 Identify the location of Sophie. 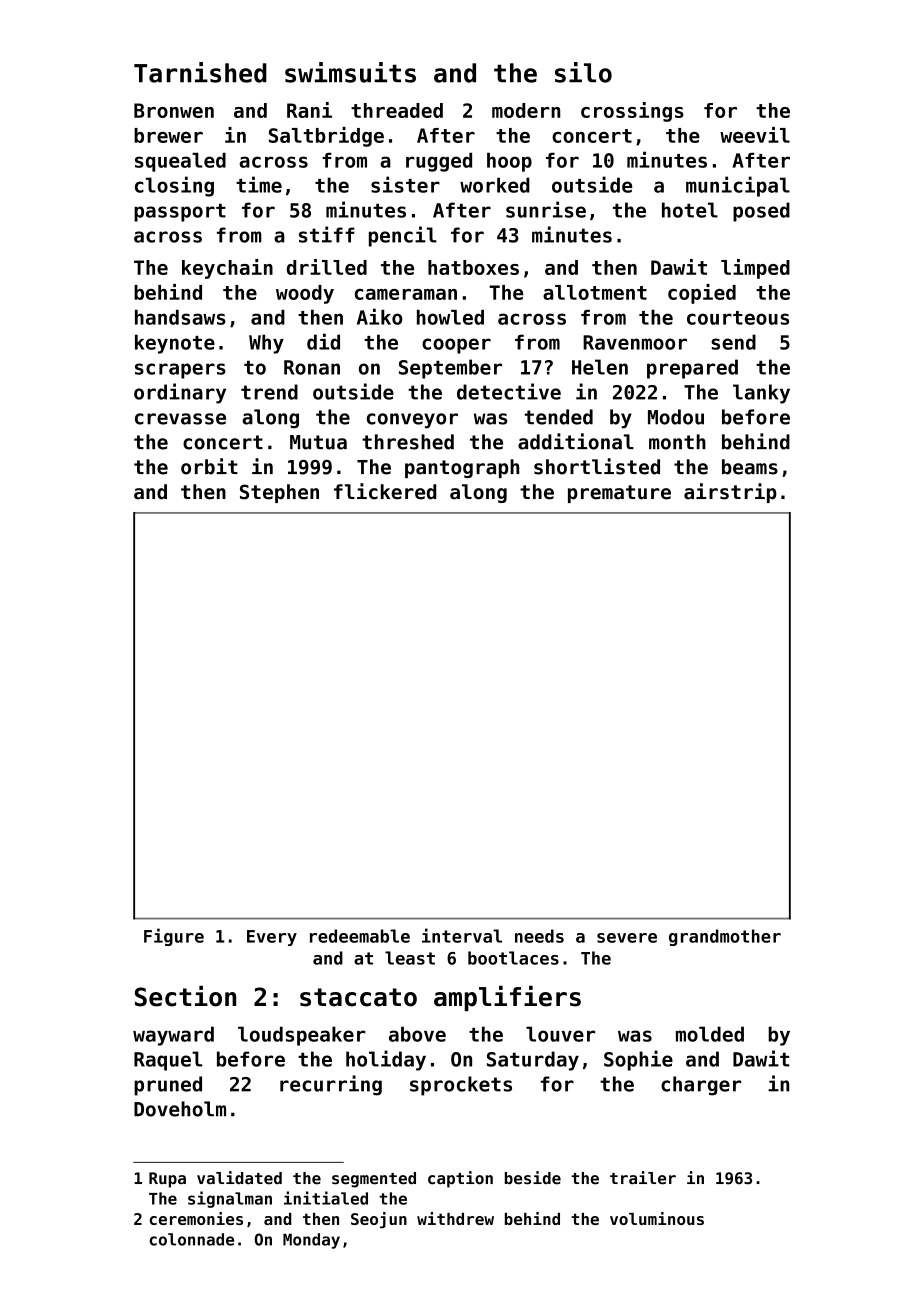
(638, 1060).
